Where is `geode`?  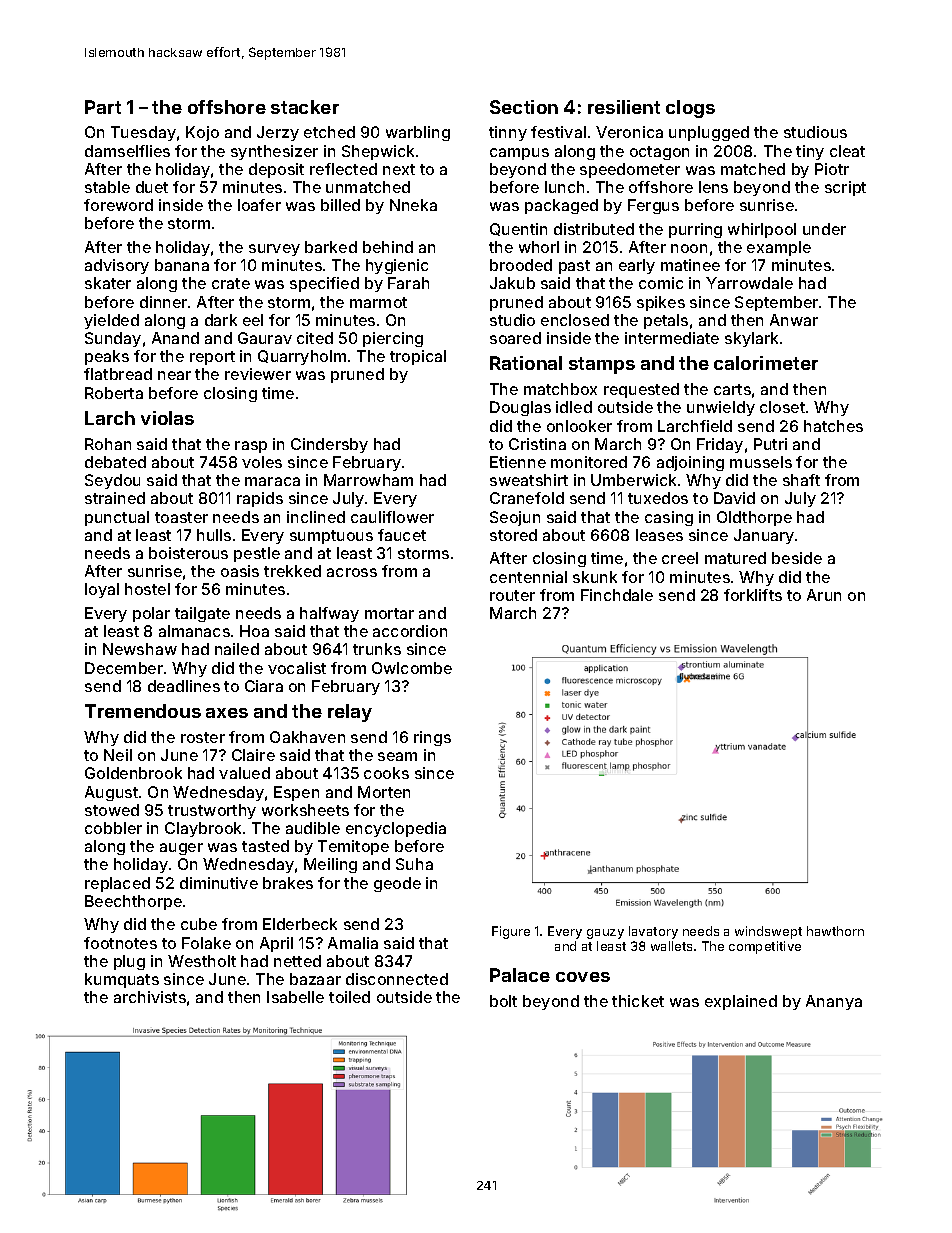 geode is located at coordinates (397, 884).
